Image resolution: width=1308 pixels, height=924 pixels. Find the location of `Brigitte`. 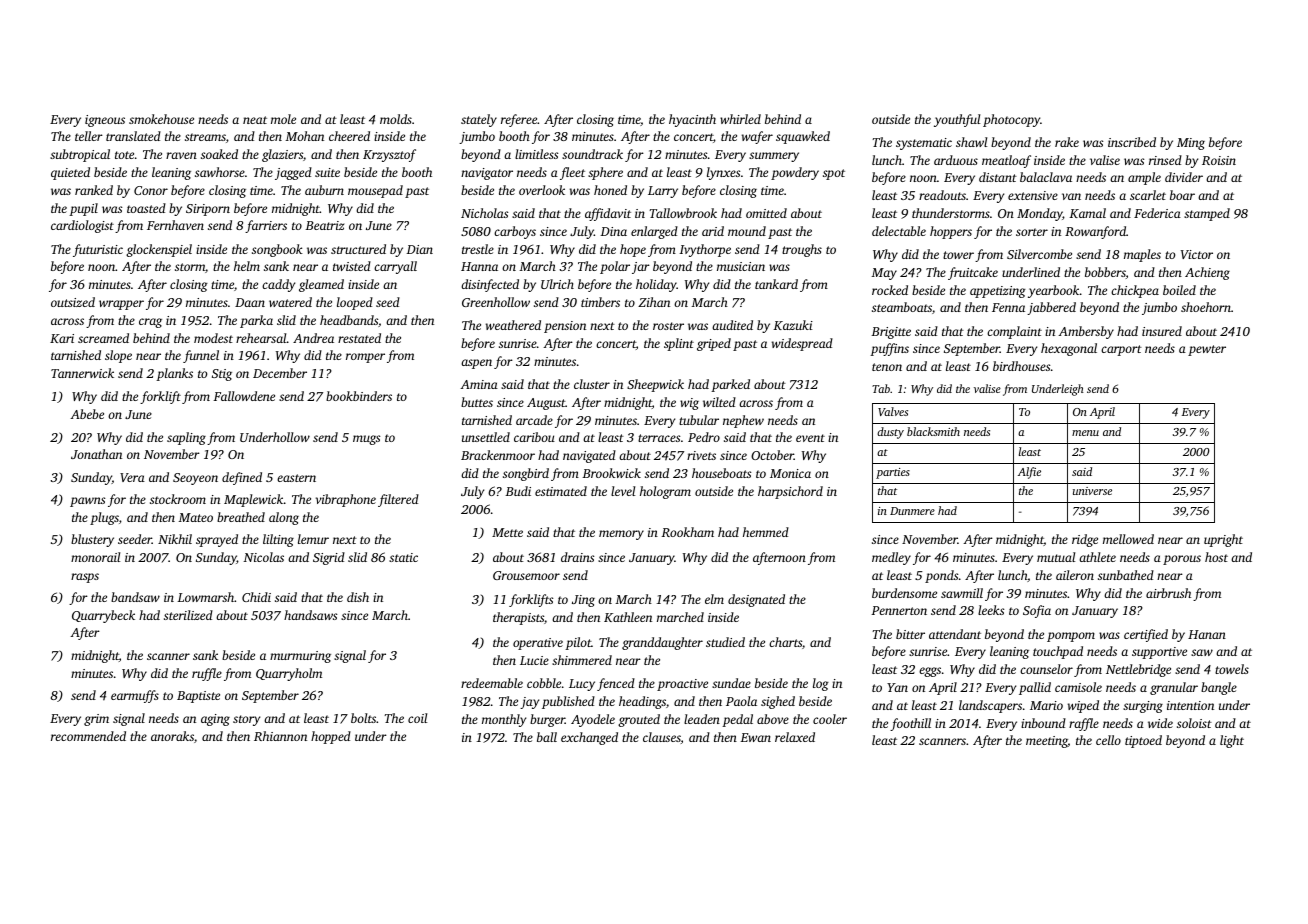

Brigitte is located at coordinates (891, 333).
